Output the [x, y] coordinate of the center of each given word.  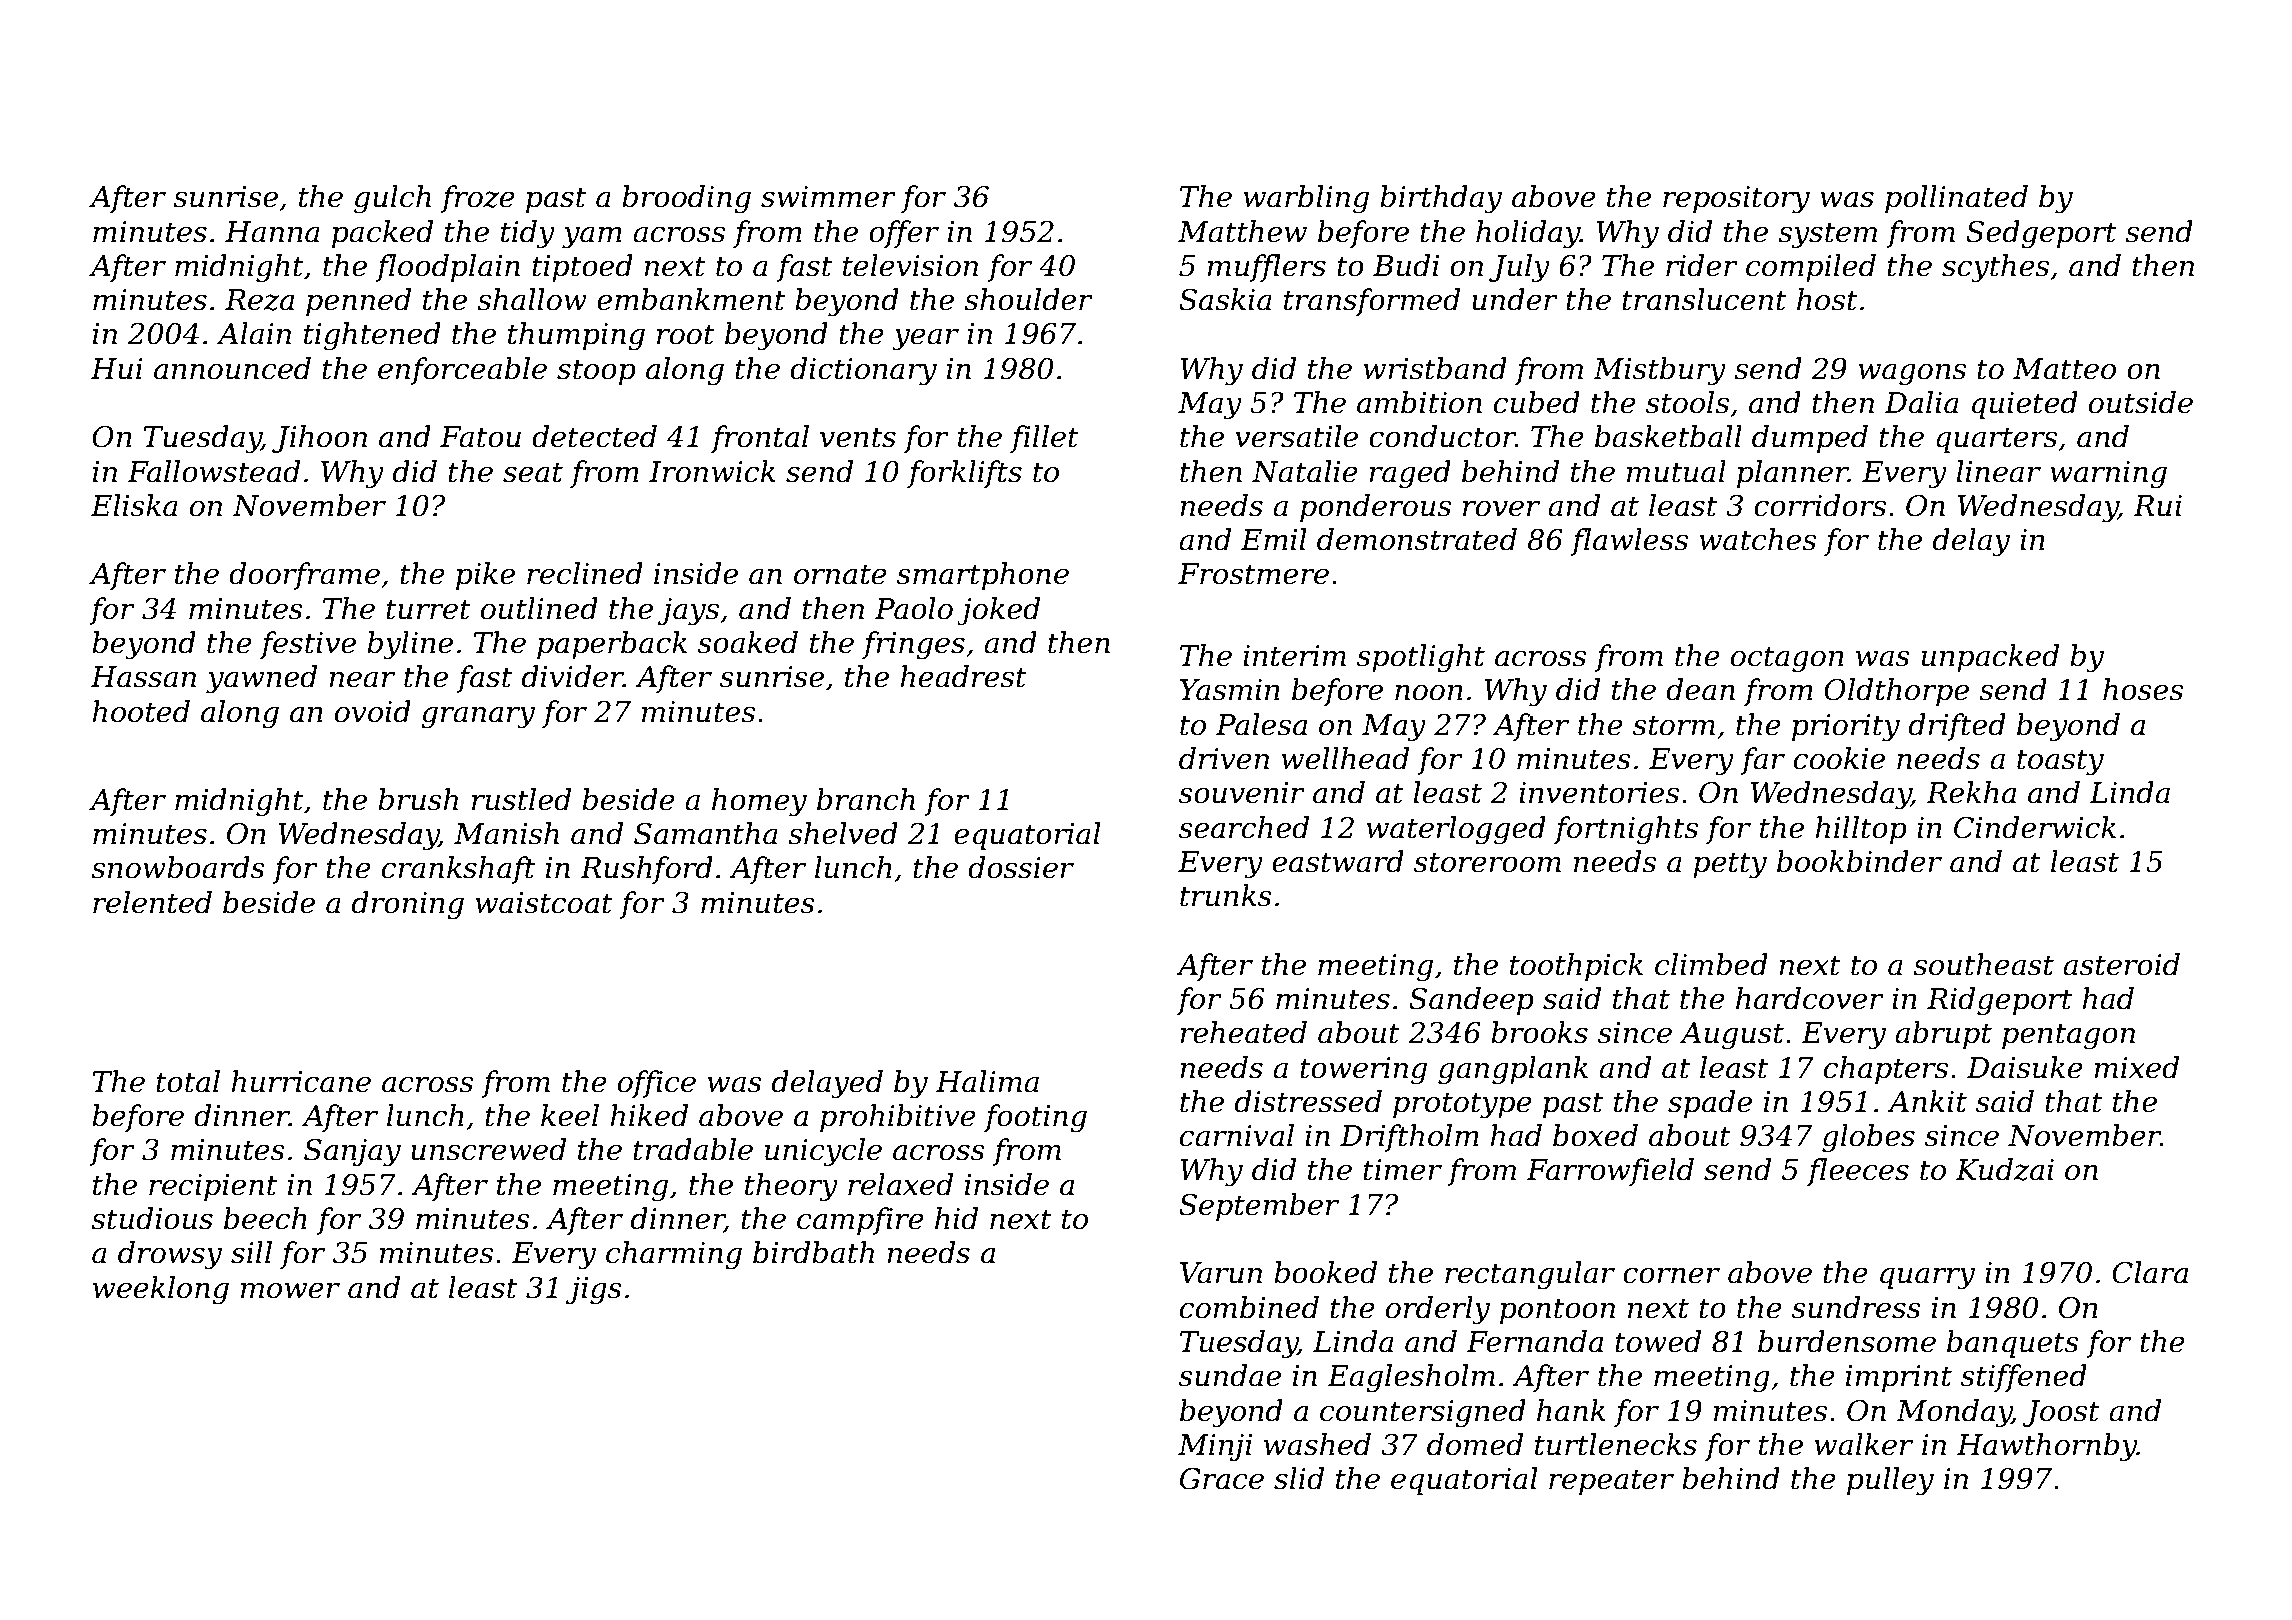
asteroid [2121, 964]
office [657, 1084]
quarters [1996, 440]
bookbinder [1859, 861]
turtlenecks [1616, 1444]
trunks [1226, 895]
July [1519, 268]
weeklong [161, 1290]
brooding [686, 199]
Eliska [134, 505]
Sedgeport [2041, 234]
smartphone [983, 576]
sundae [1230, 1375]
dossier [1021, 867]
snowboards [178, 867]
